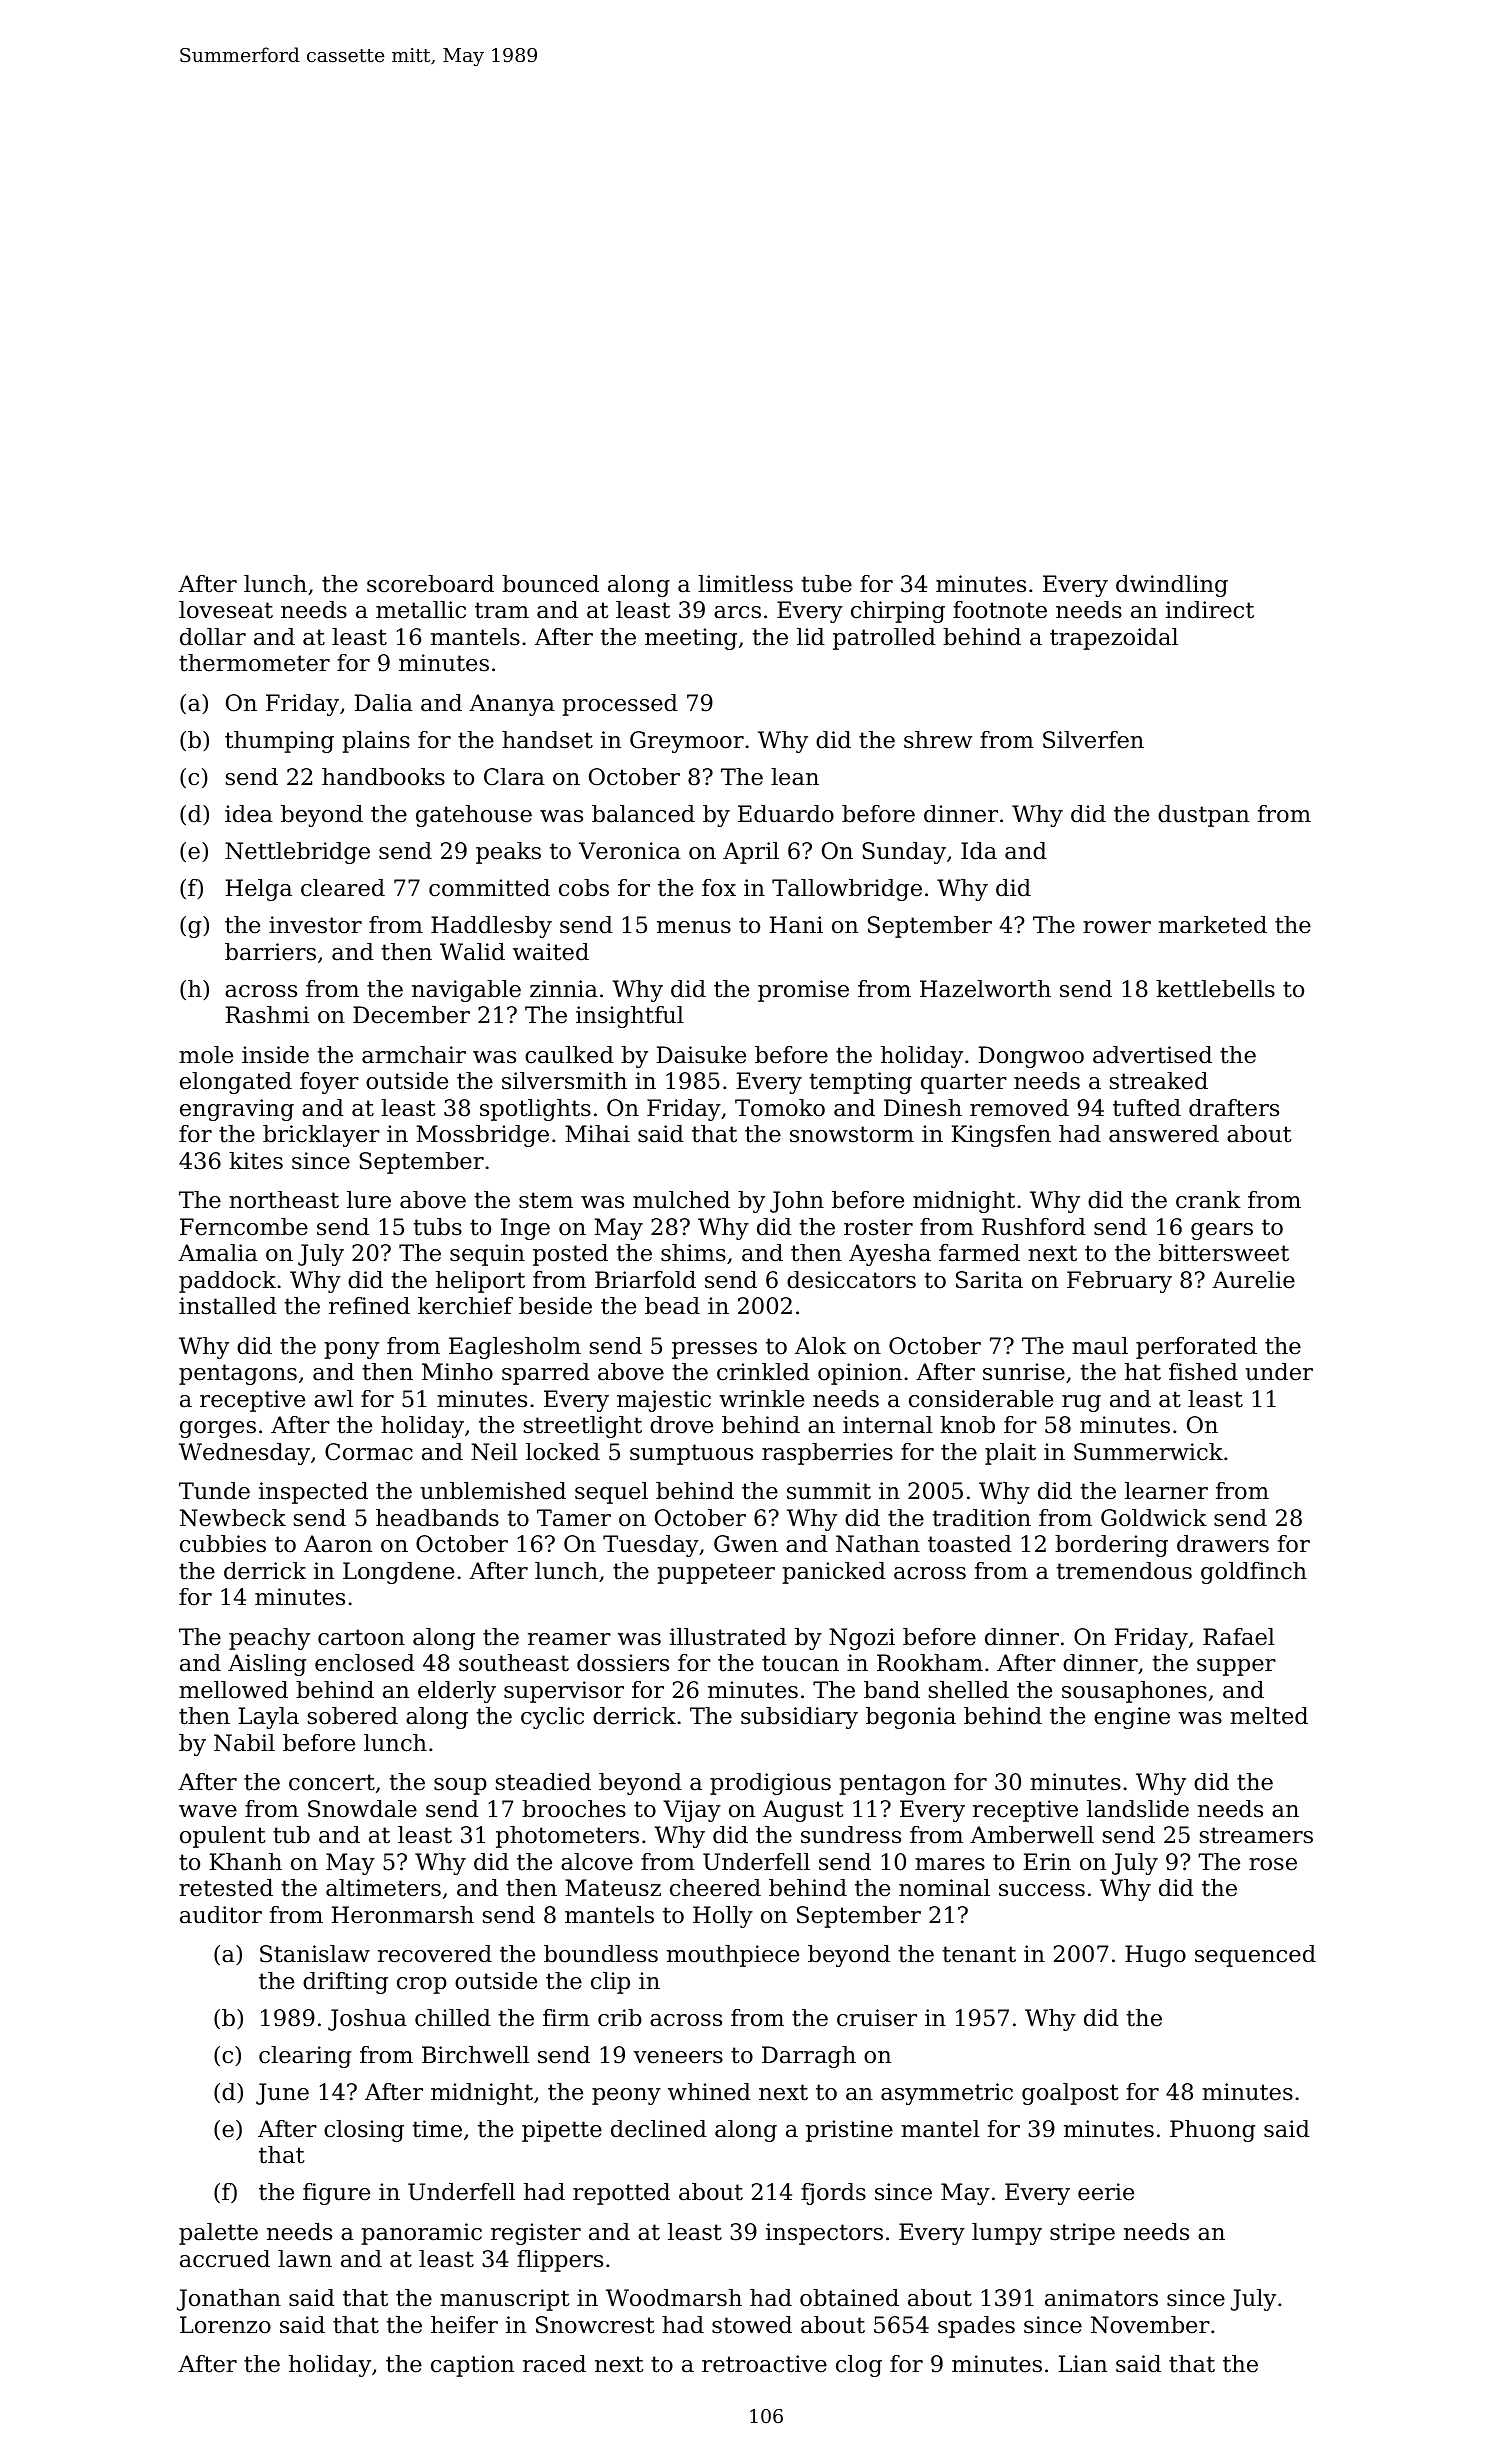  What do you see at coordinates (859, 2366) in the screenshot?
I see `clog` at bounding box center [859, 2366].
